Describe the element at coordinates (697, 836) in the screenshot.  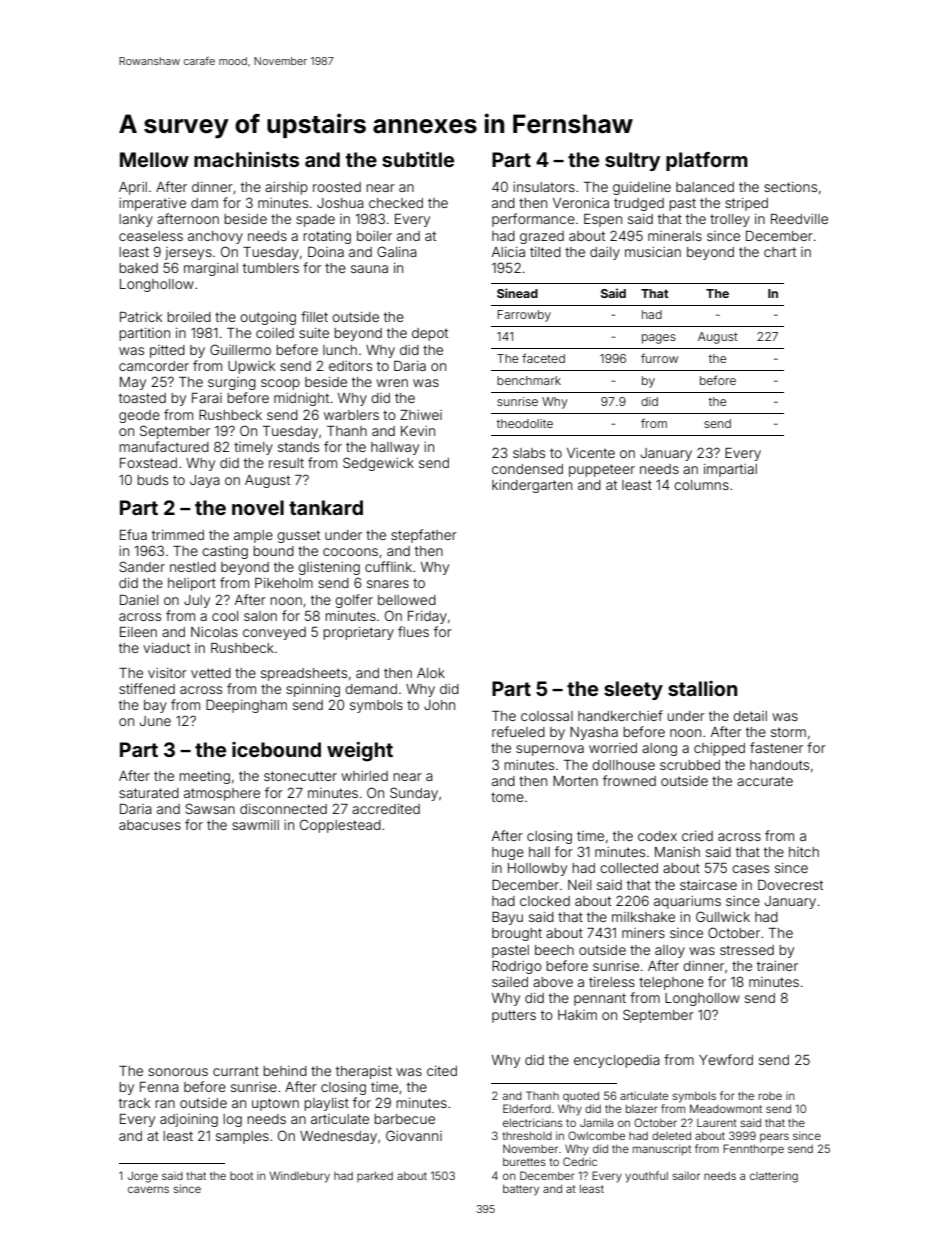
I see `cried` at that location.
